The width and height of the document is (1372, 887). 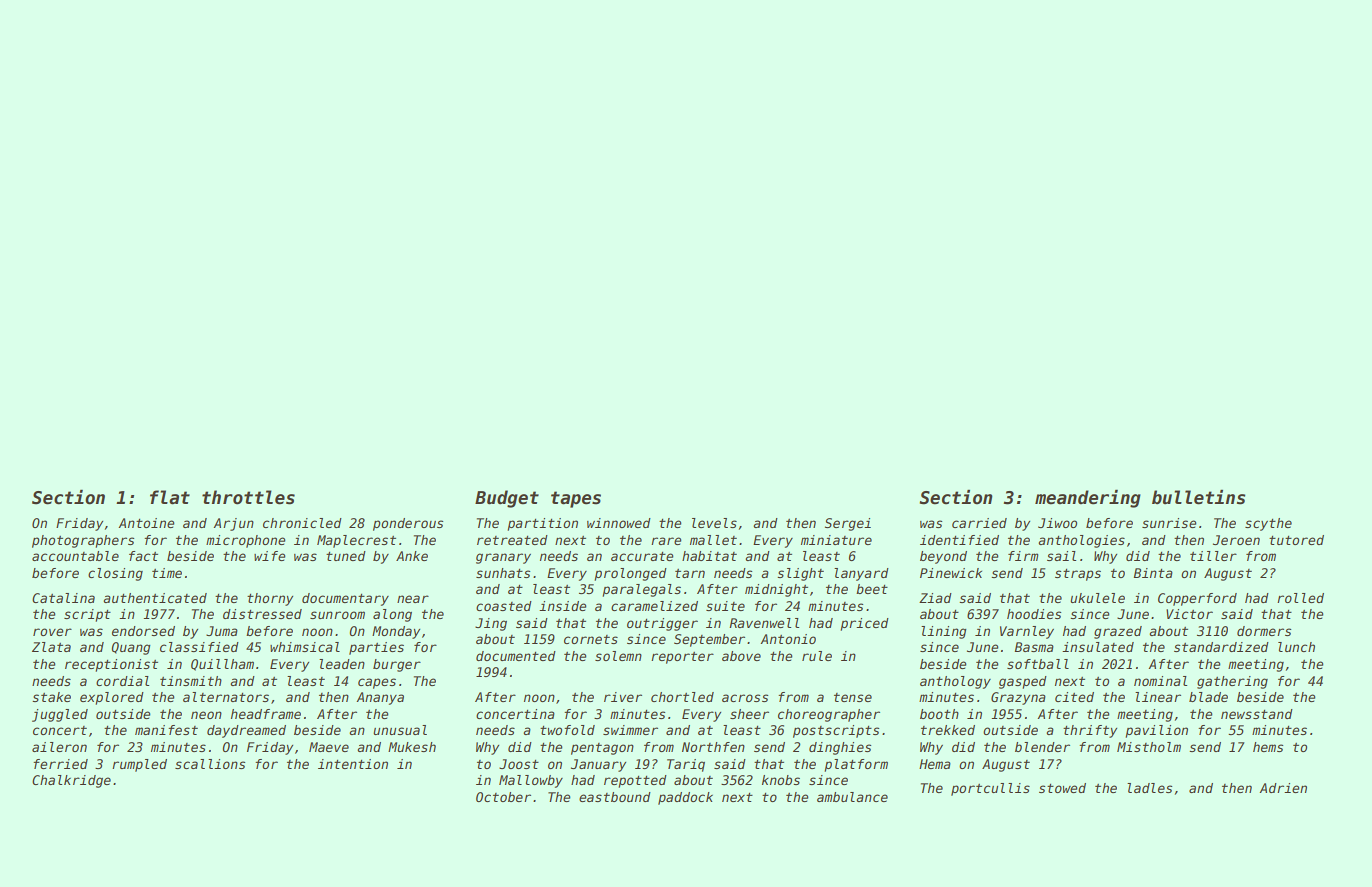 What do you see at coordinates (642, 556) in the document?
I see `accurate` at bounding box center [642, 556].
